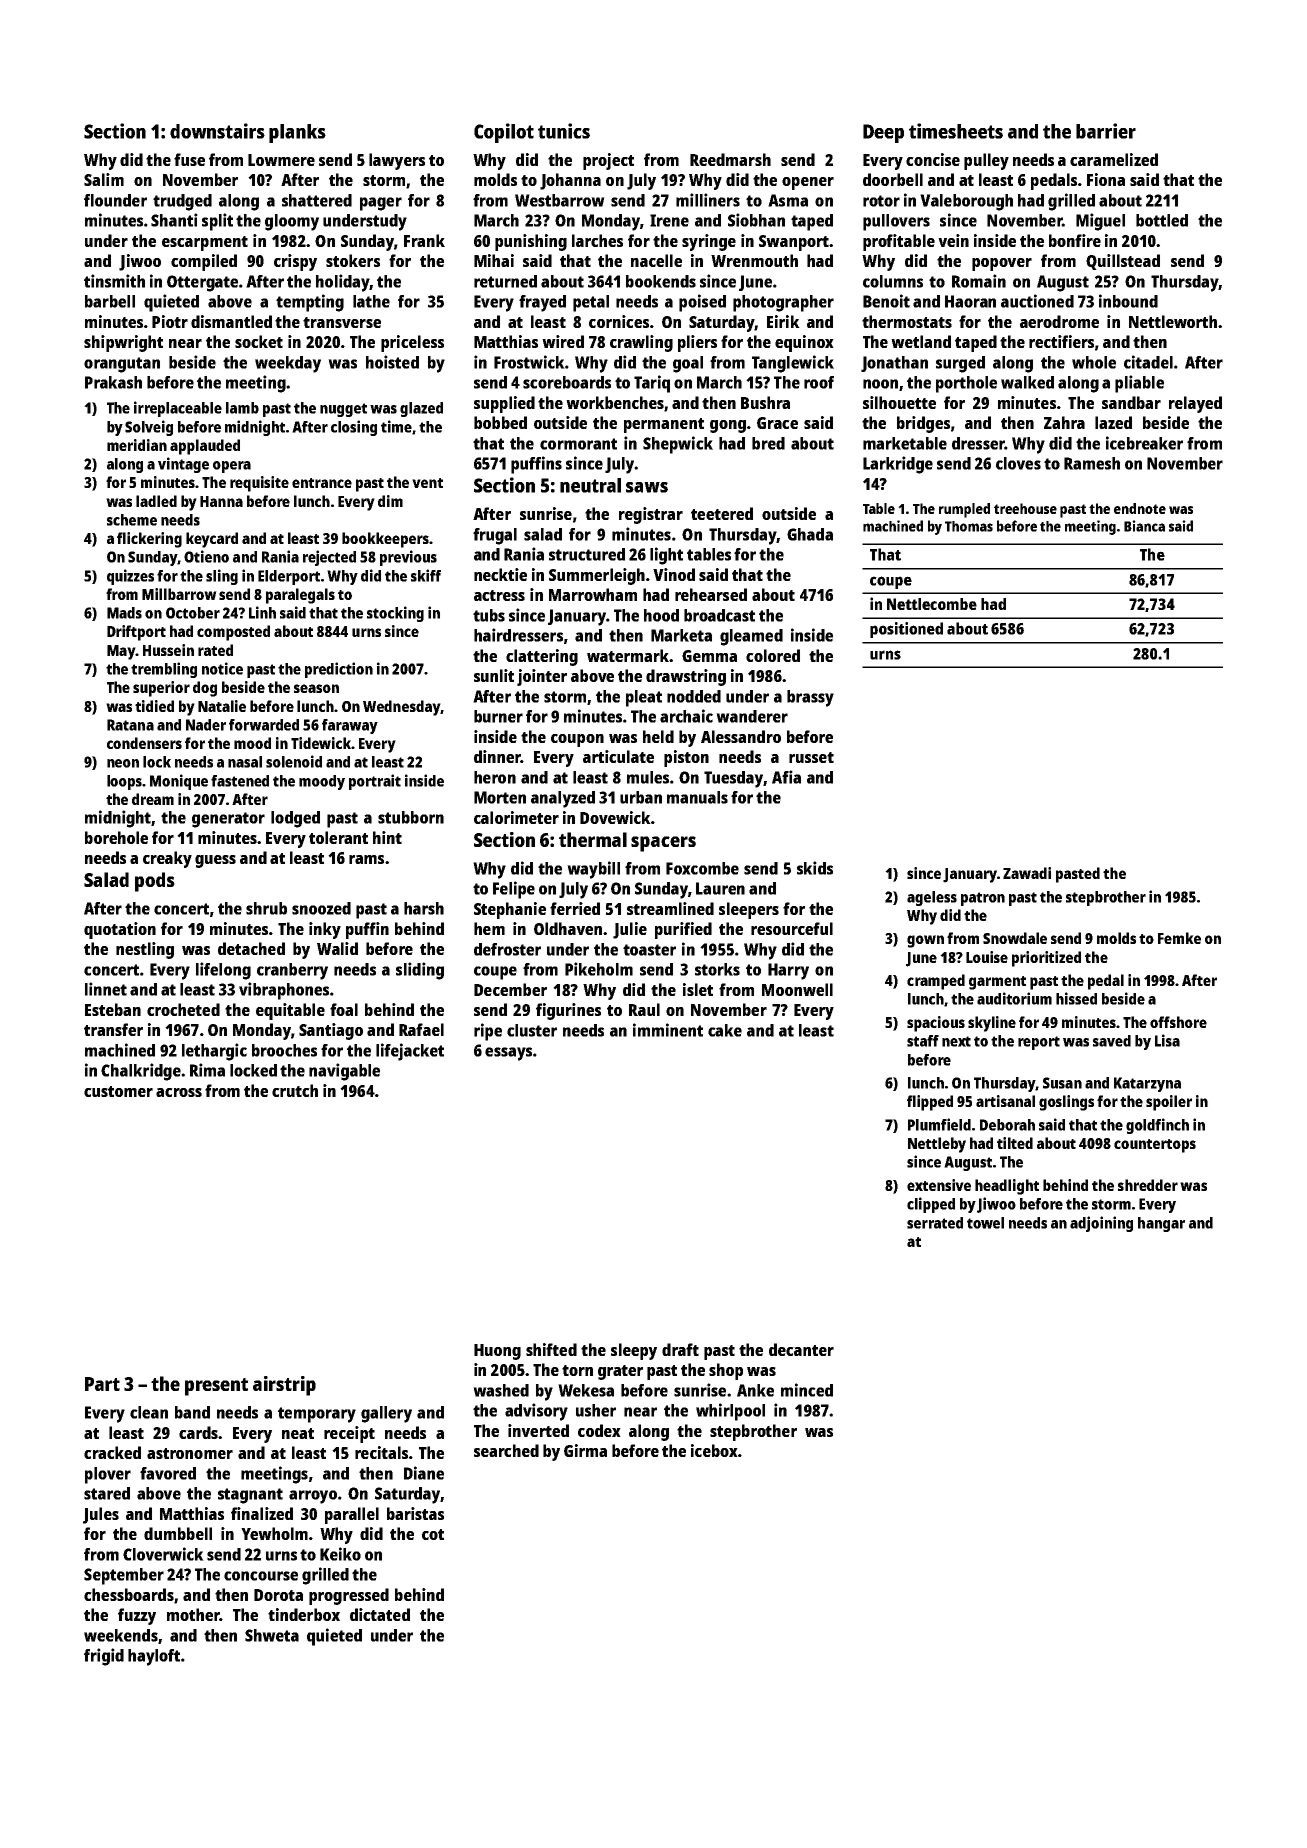  What do you see at coordinates (714, 1450) in the screenshot?
I see `icebox` at bounding box center [714, 1450].
